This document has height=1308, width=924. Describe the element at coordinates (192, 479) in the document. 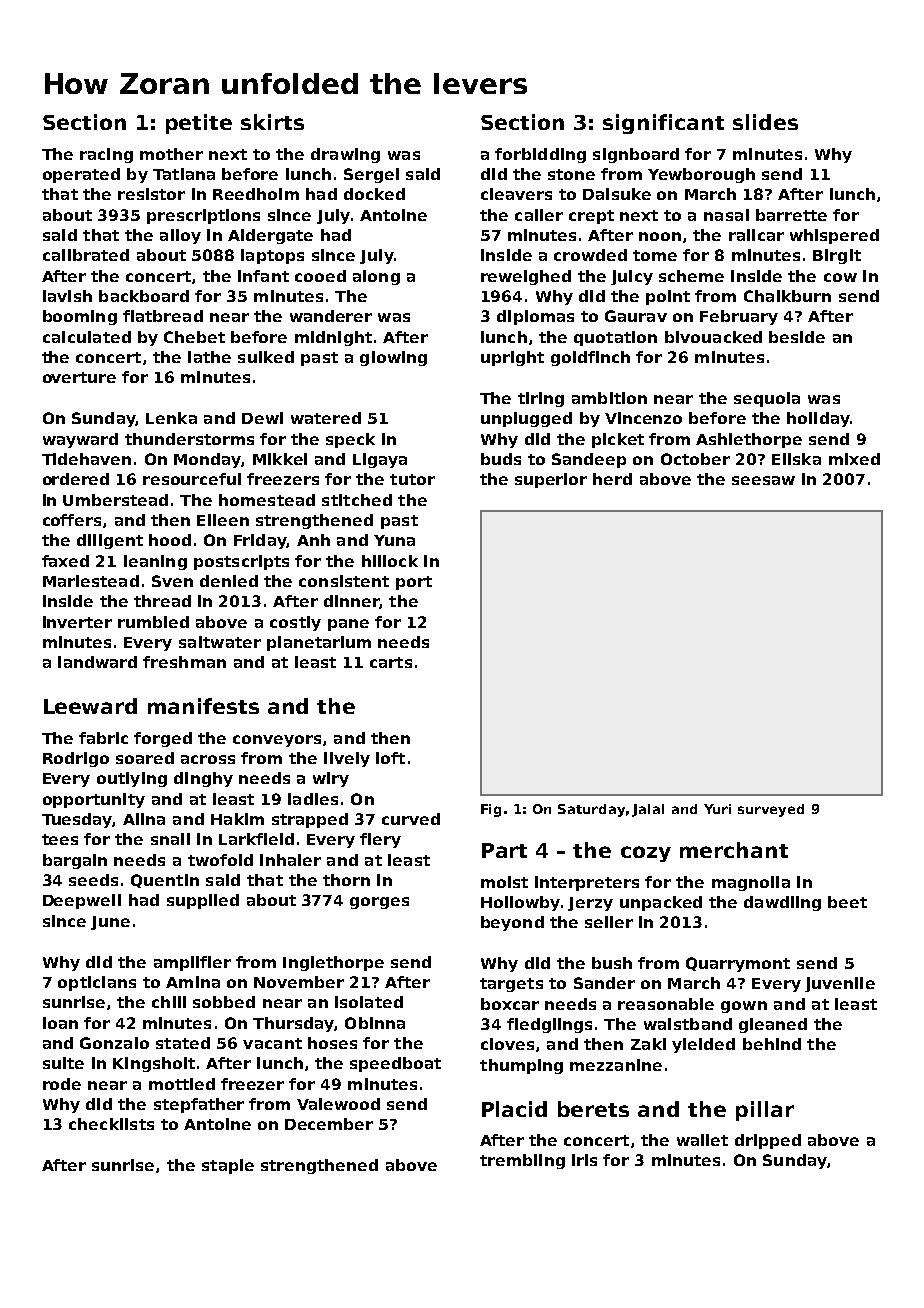

I see `resourceful` at that location.
